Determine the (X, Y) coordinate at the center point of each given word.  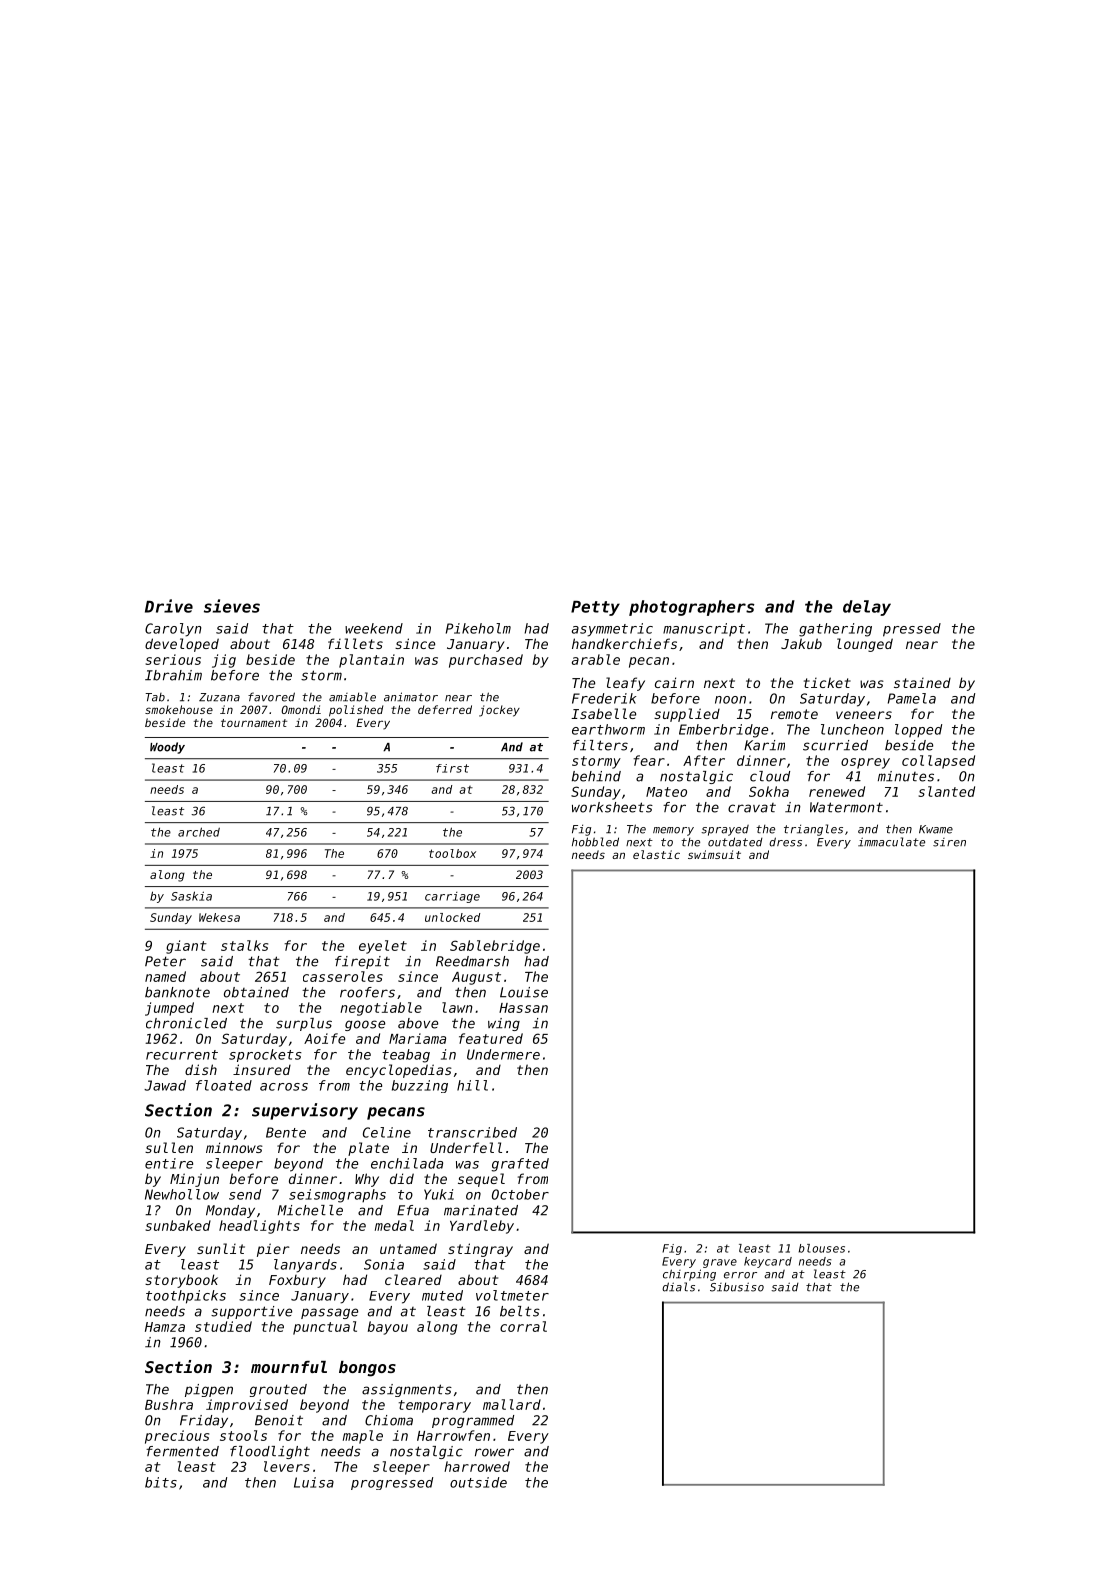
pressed (912, 630)
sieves (232, 606)
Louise (524, 992)
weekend (374, 628)
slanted (947, 791)
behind (596, 776)
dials (678, 1287)
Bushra (169, 1404)
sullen (169, 1147)
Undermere (503, 1054)
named (165, 976)
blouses (822, 1248)
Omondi (301, 709)
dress (785, 842)
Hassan (523, 1008)
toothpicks (186, 1297)
